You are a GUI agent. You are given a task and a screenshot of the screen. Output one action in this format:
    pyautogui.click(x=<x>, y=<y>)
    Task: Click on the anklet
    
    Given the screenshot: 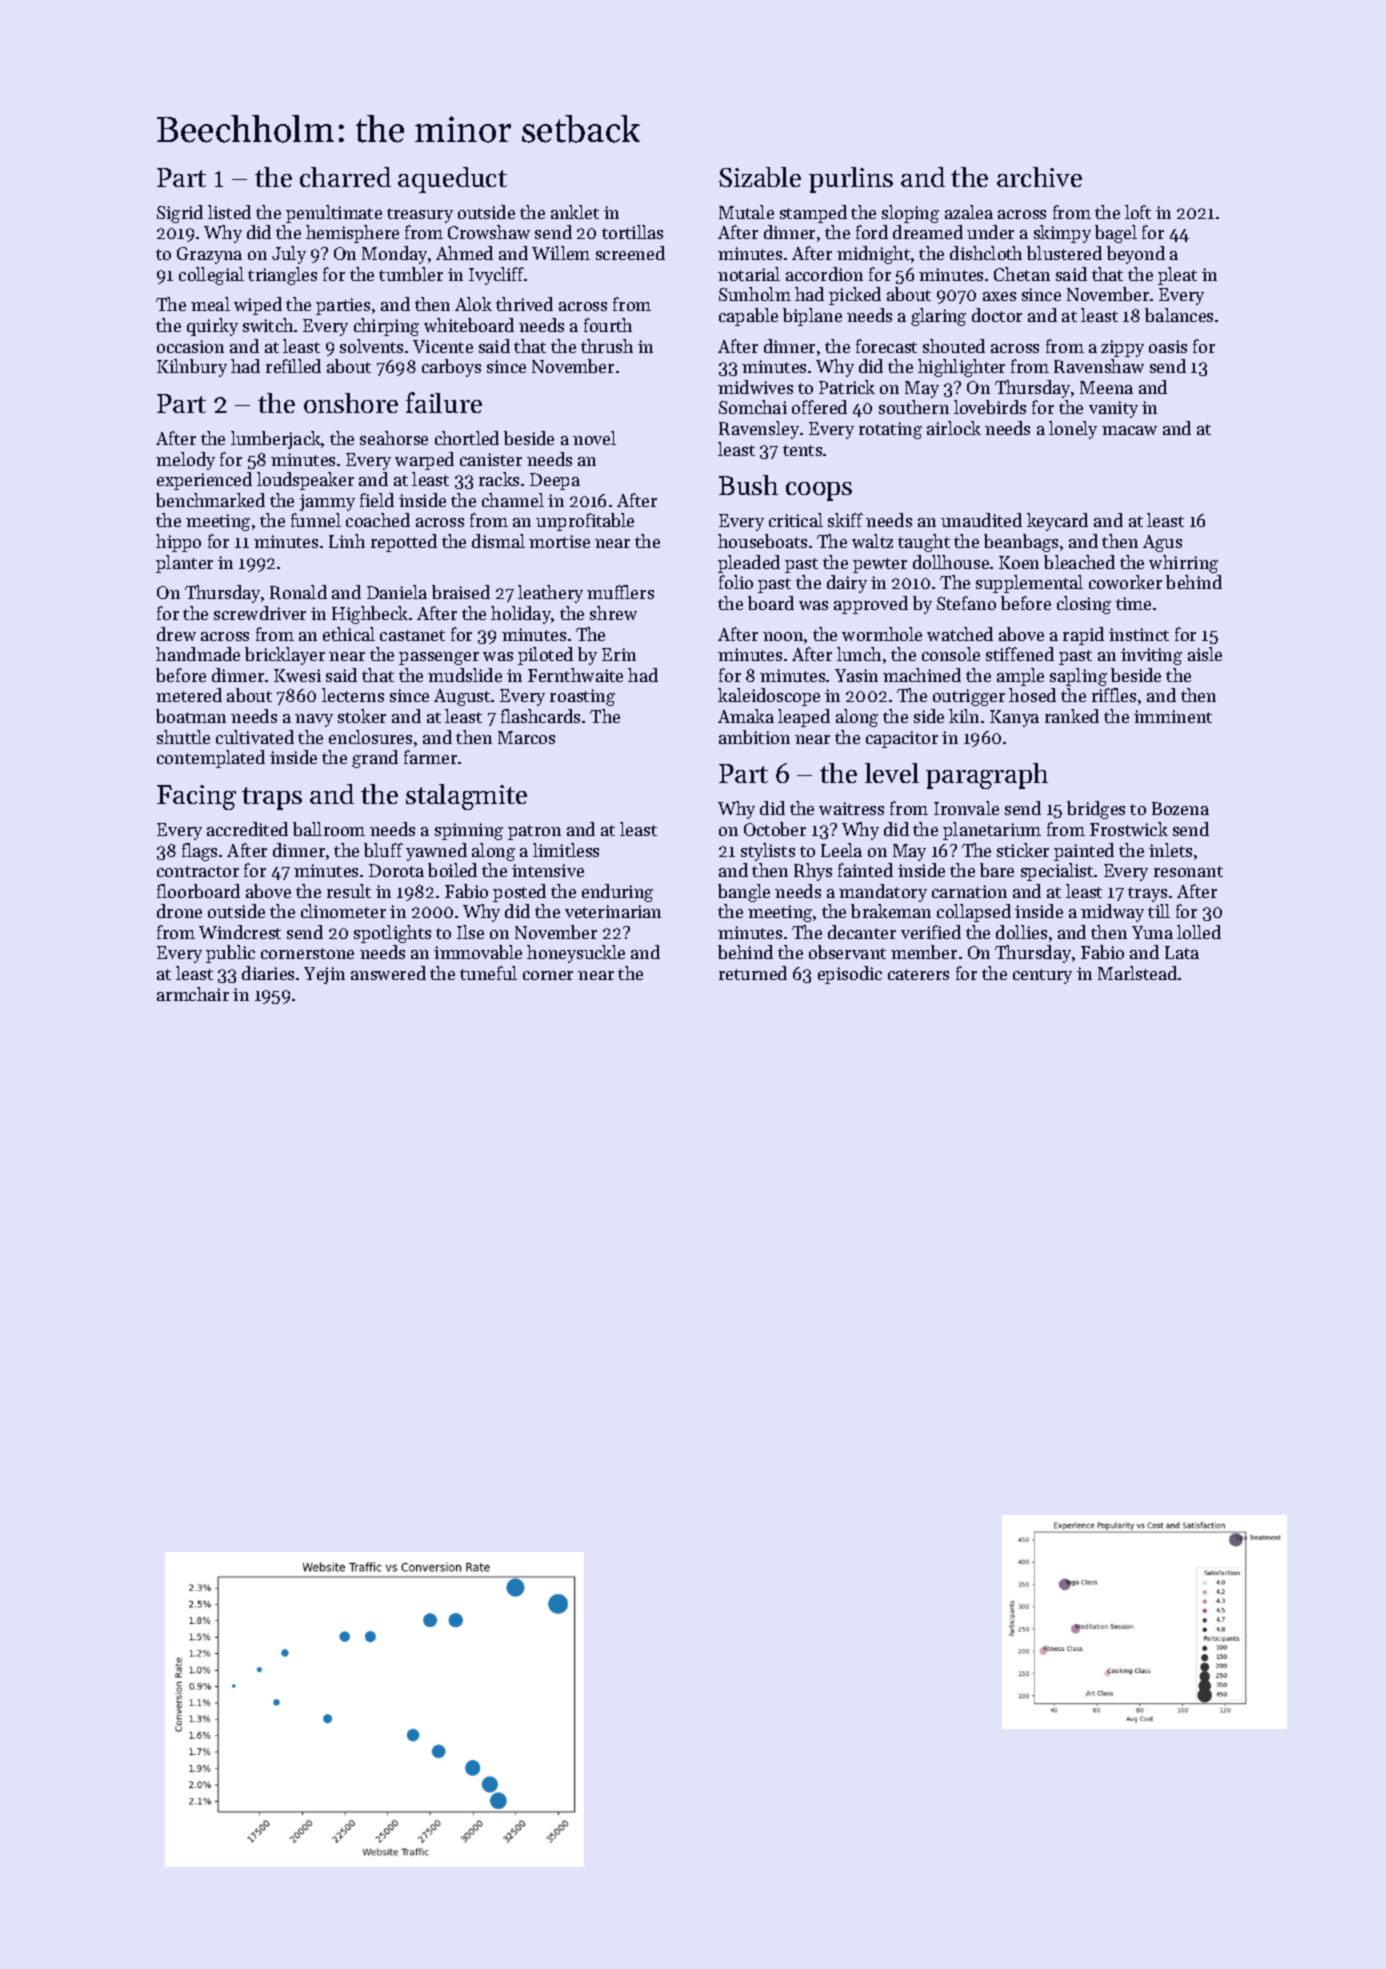 What is the action you would take?
    pyautogui.click(x=575, y=212)
